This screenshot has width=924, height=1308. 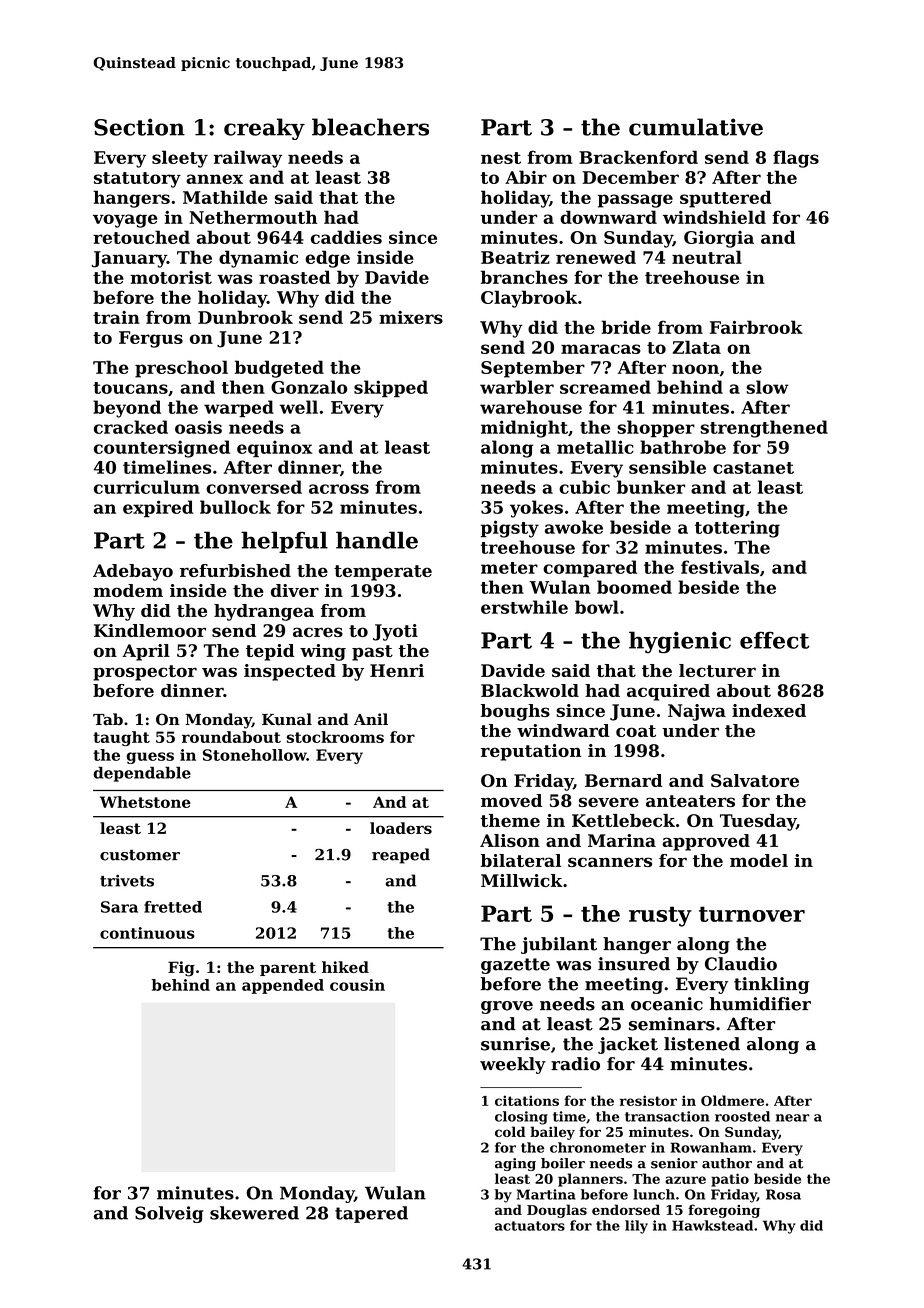 What do you see at coordinates (752, 914) in the screenshot?
I see `turnover` at bounding box center [752, 914].
